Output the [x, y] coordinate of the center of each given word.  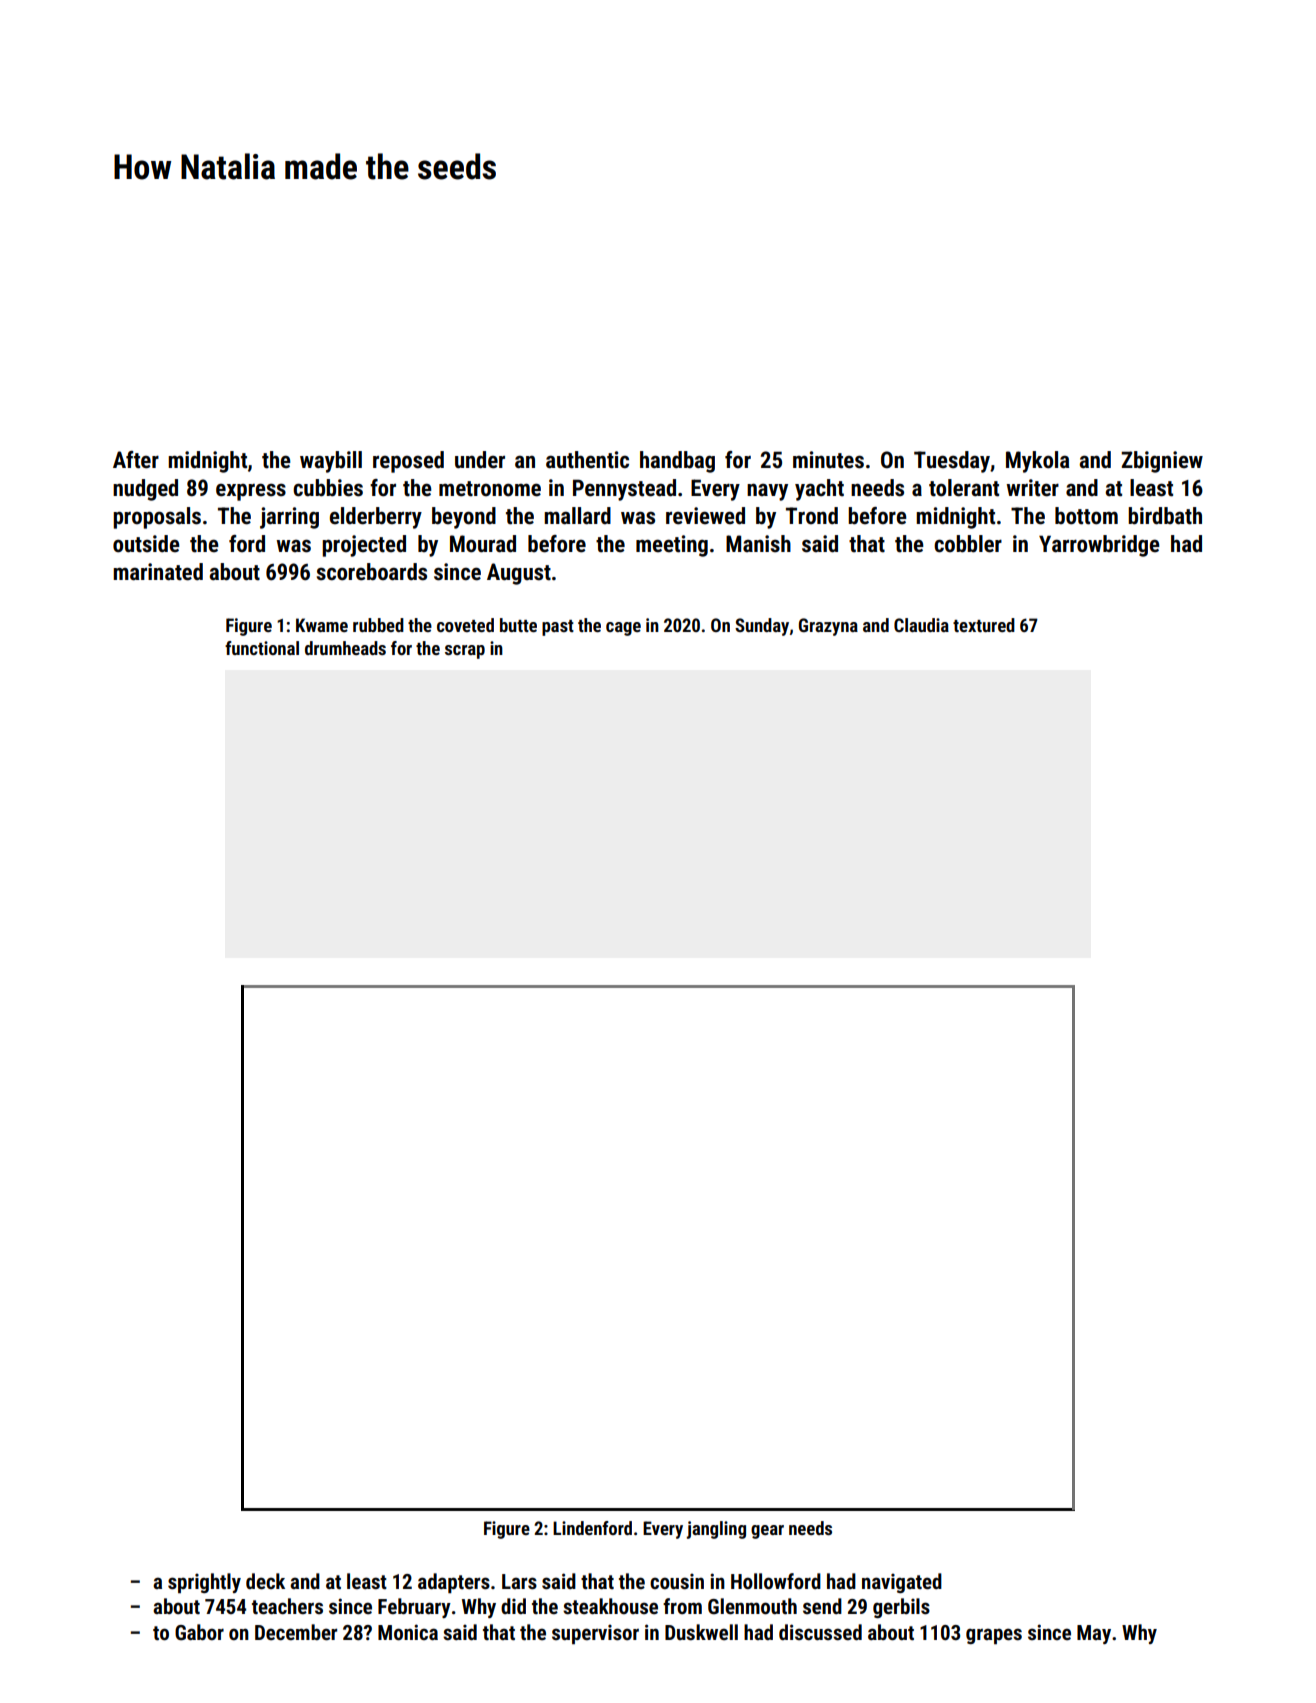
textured [984, 625]
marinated [158, 572]
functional [262, 648]
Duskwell [701, 1632]
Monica [408, 1632]
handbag [677, 462]
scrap [465, 652]
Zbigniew [1162, 462]
